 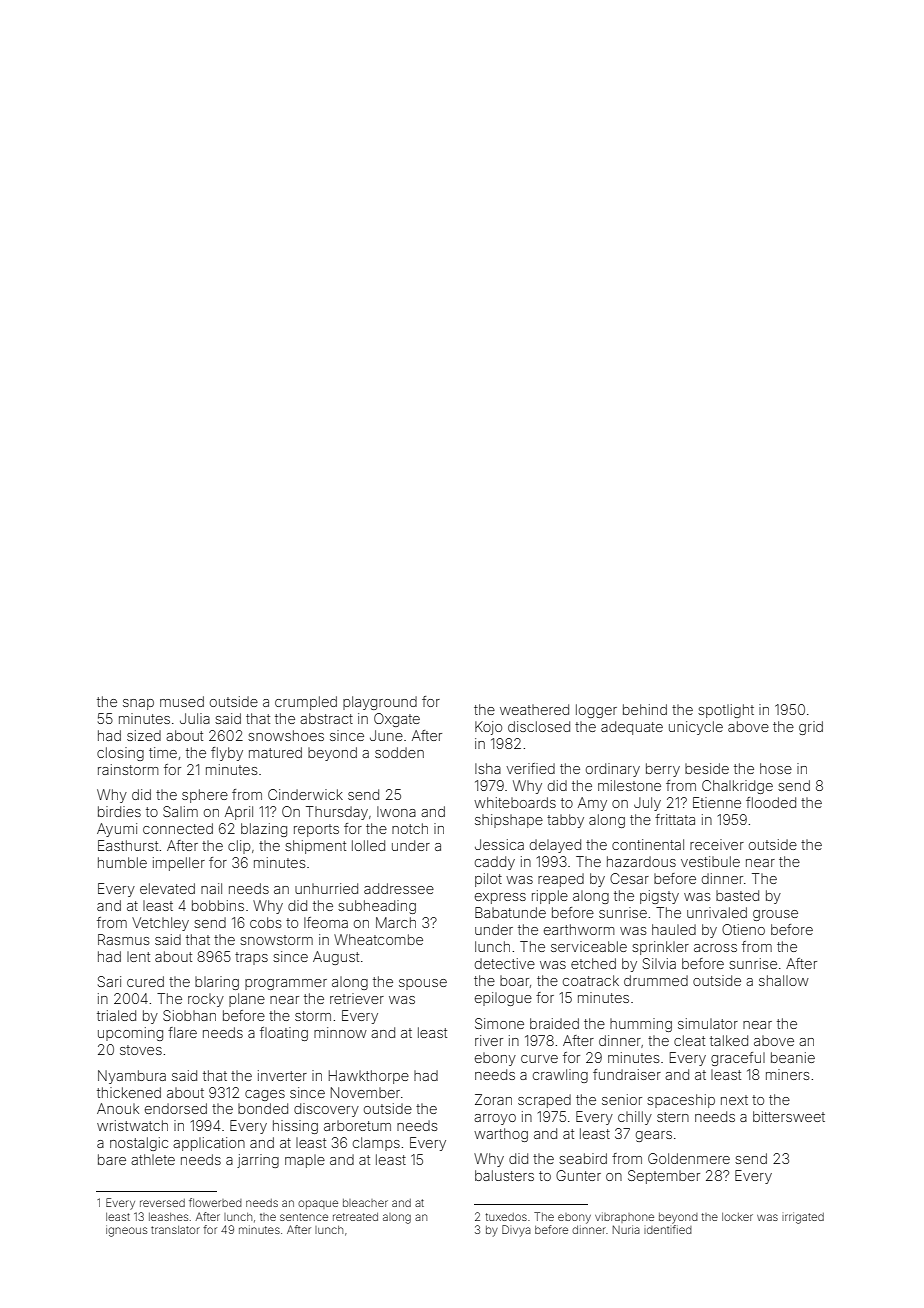 What do you see at coordinates (534, 709) in the image?
I see `weathered` at bounding box center [534, 709].
